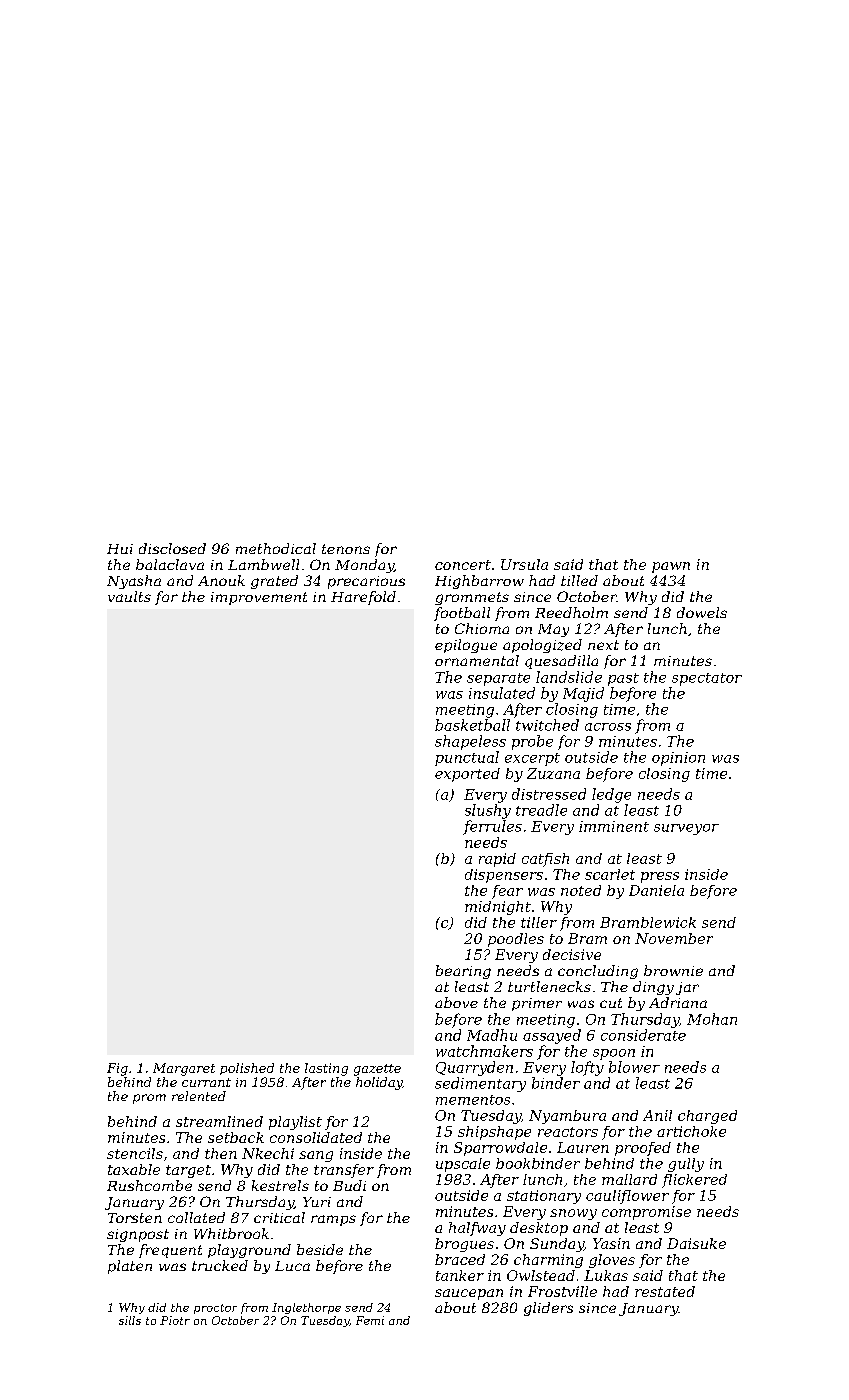  What do you see at coordinates (673, 970) in the screenshot?
I see `brownie` at bounding box center [673, 970].
